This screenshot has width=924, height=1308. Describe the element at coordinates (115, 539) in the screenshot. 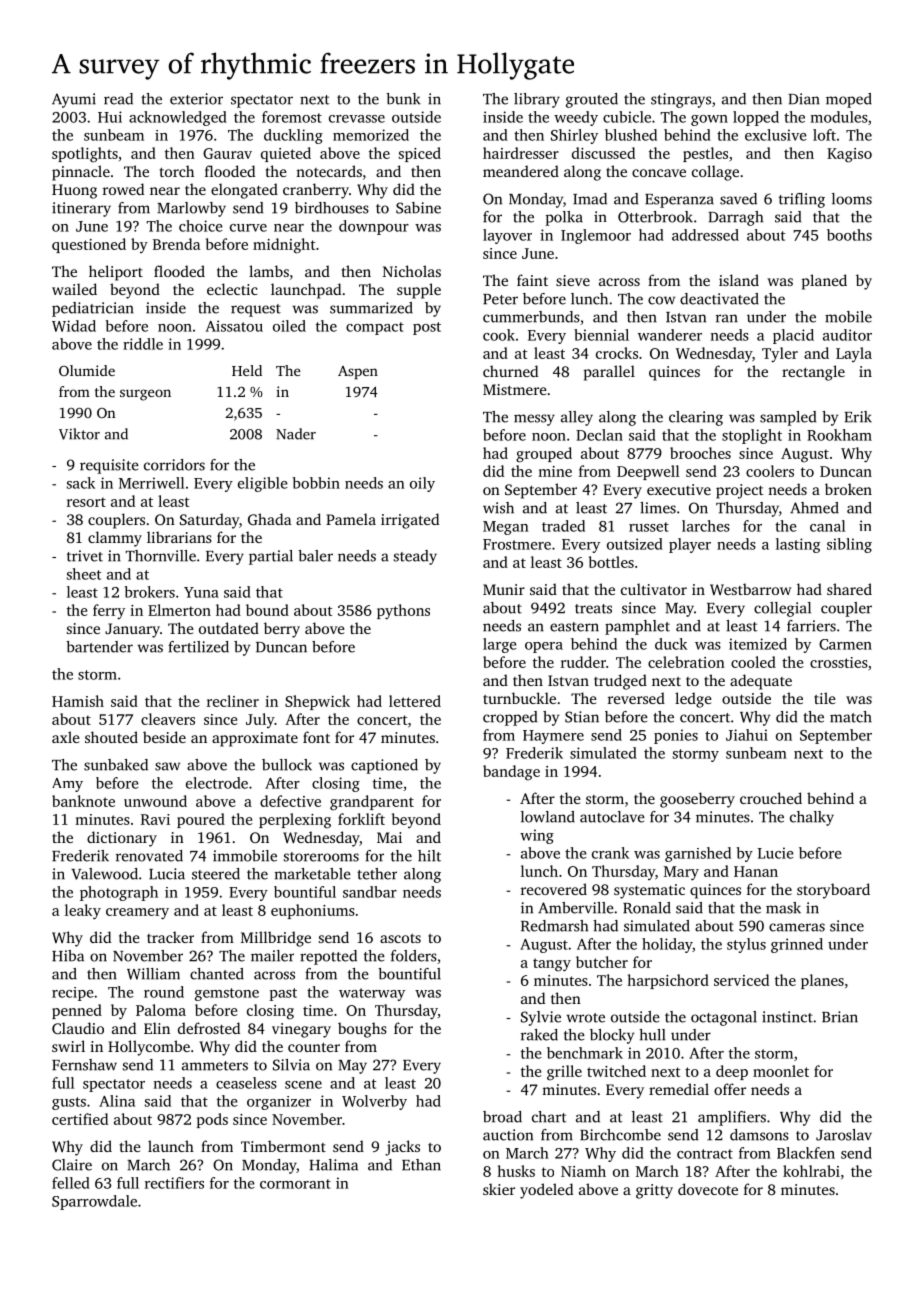

I see `clammy` at that location.
